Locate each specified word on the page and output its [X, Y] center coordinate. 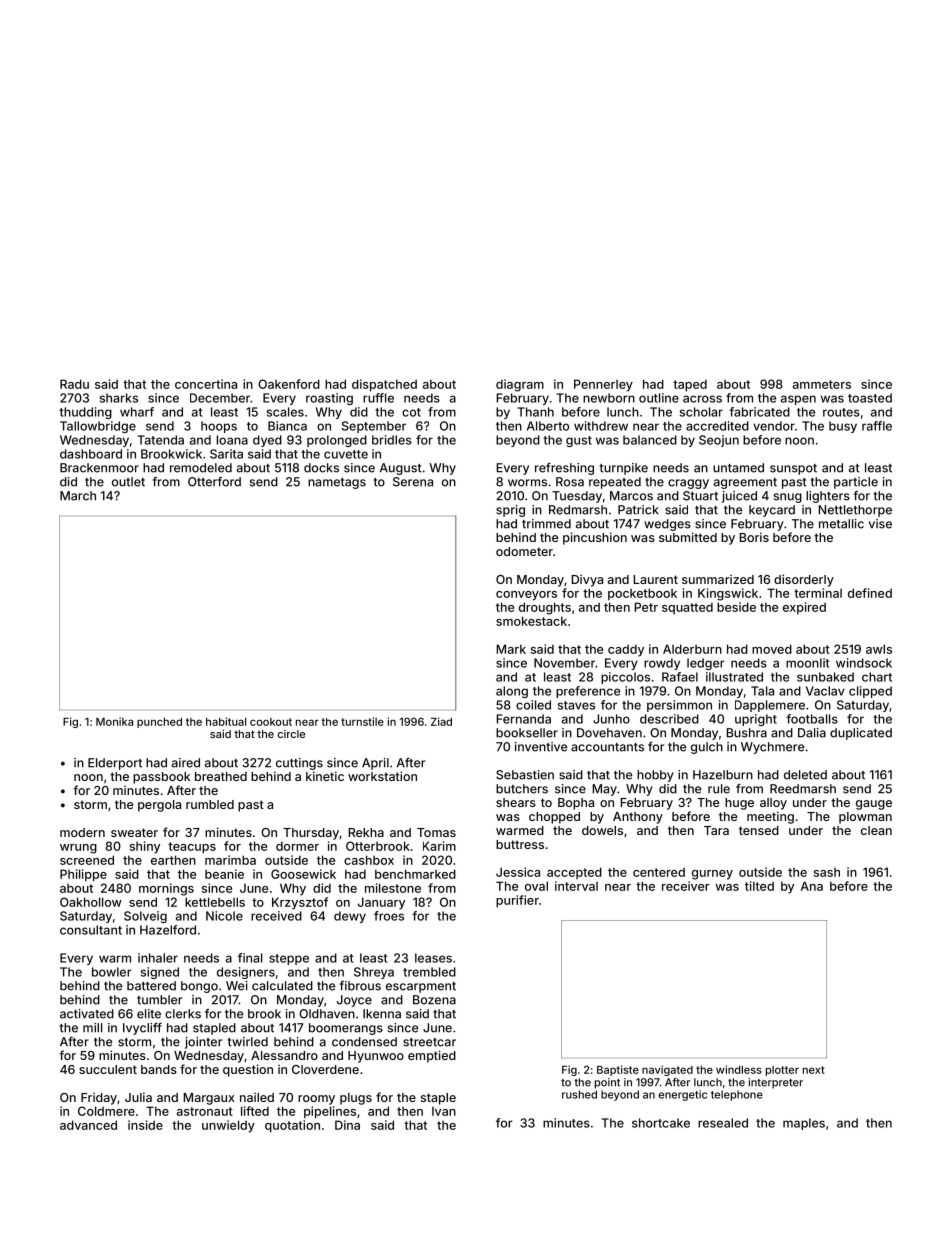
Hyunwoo [376, 1057]
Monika [114, 721]
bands [159, 1069]
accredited [717, 426]
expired [804, 608]
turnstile [362, 721]
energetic [683, 1095]
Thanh [535, 412]
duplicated [861, 734]
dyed [267, 441]
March [78, 496]
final [250, 958]
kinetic [325, 776]
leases [433, 958]
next [814, 1070]
